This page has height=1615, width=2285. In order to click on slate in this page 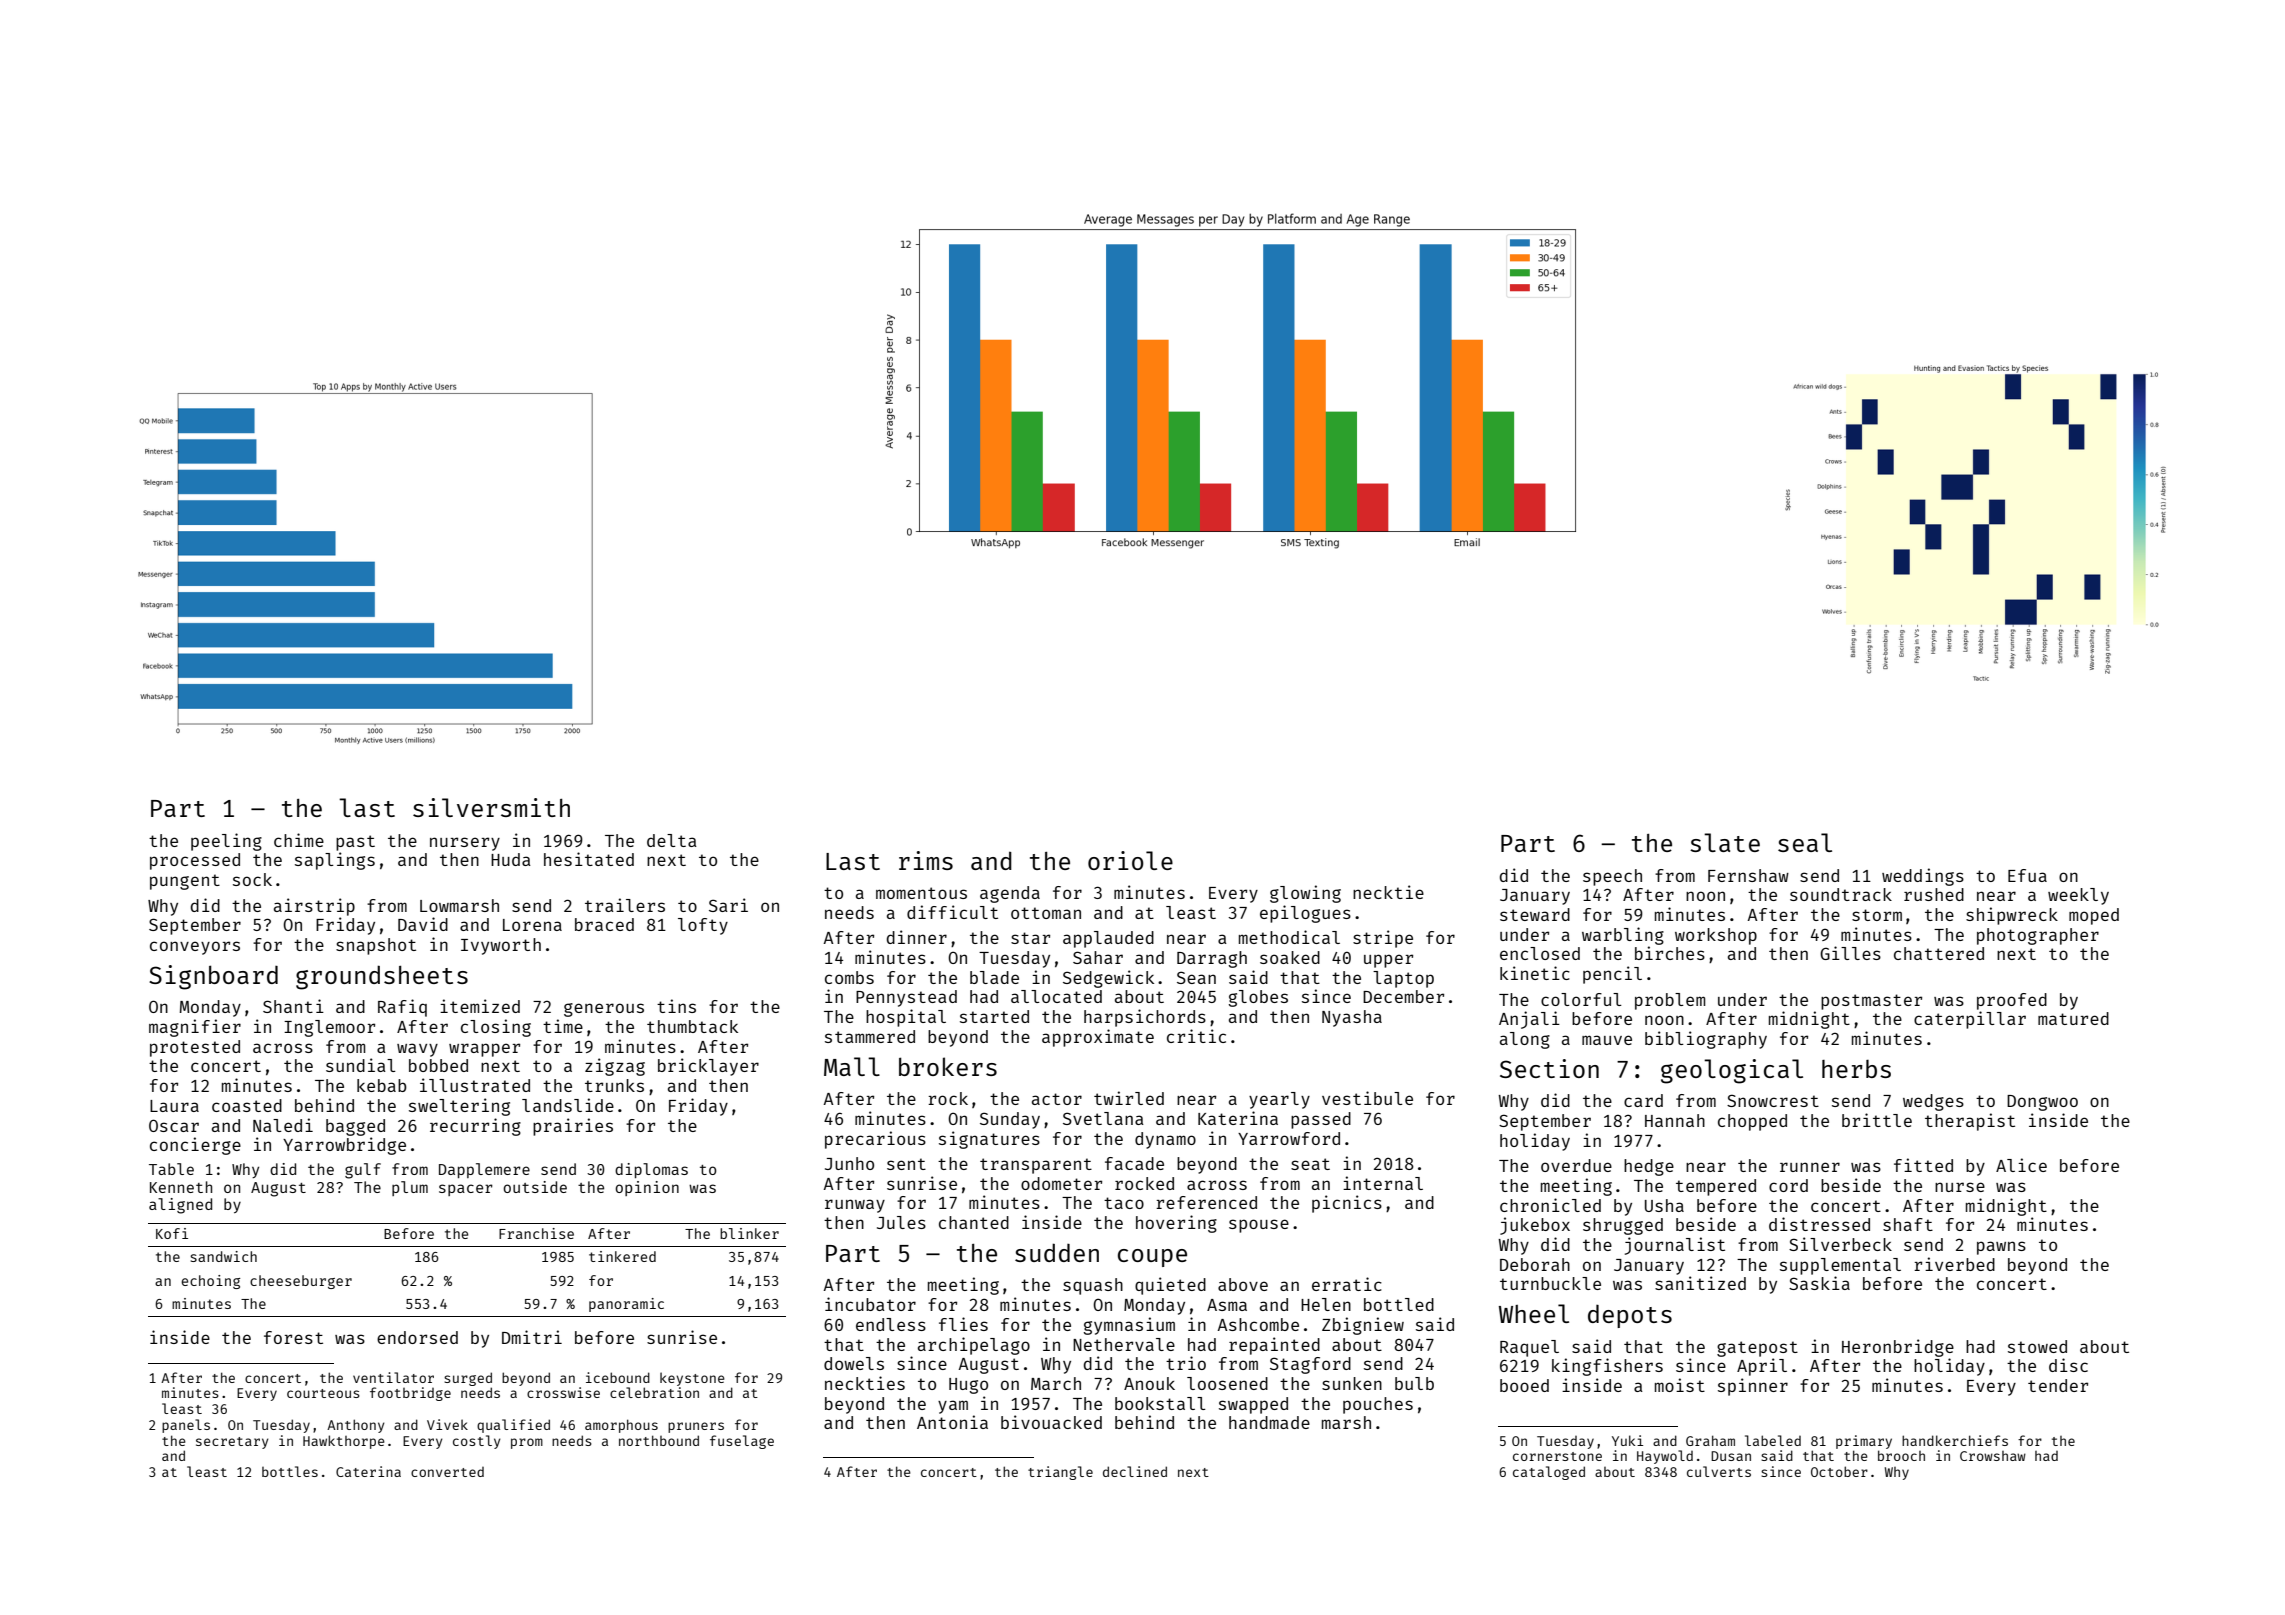, I will do `click(1725, 842)`.
